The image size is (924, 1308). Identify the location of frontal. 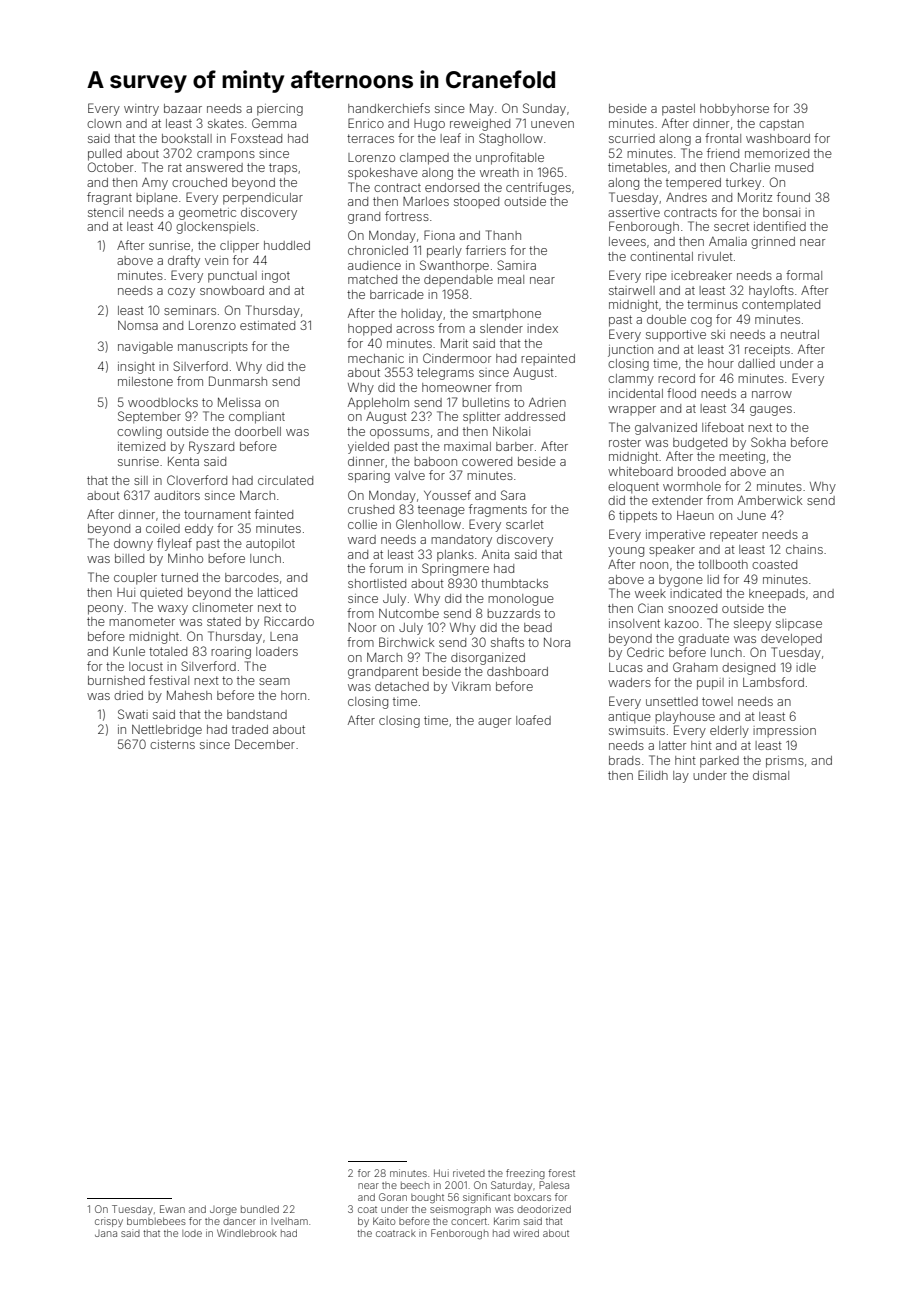
(723, 138).
